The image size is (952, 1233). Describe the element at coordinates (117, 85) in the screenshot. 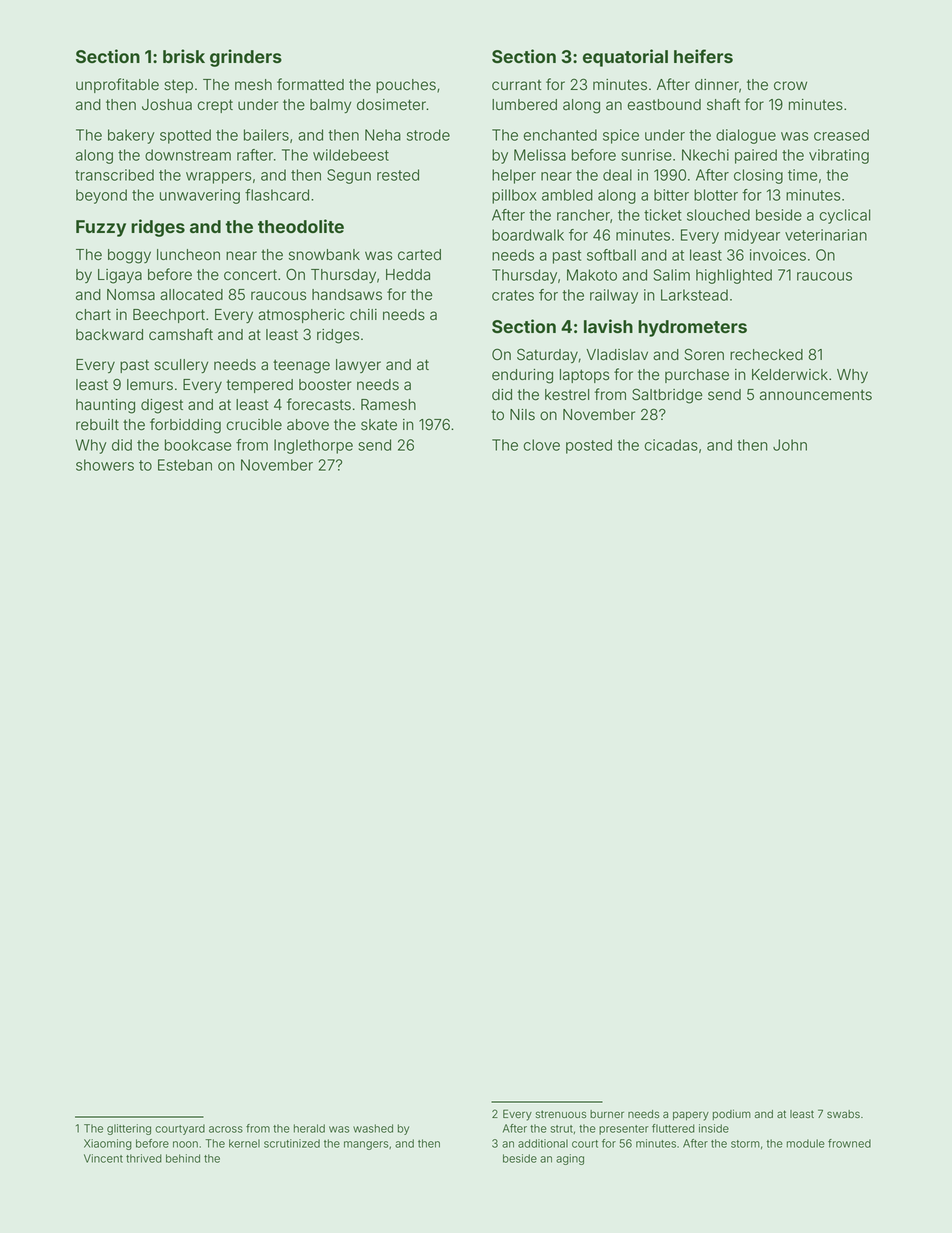

I see `unprofitable` at that location.
